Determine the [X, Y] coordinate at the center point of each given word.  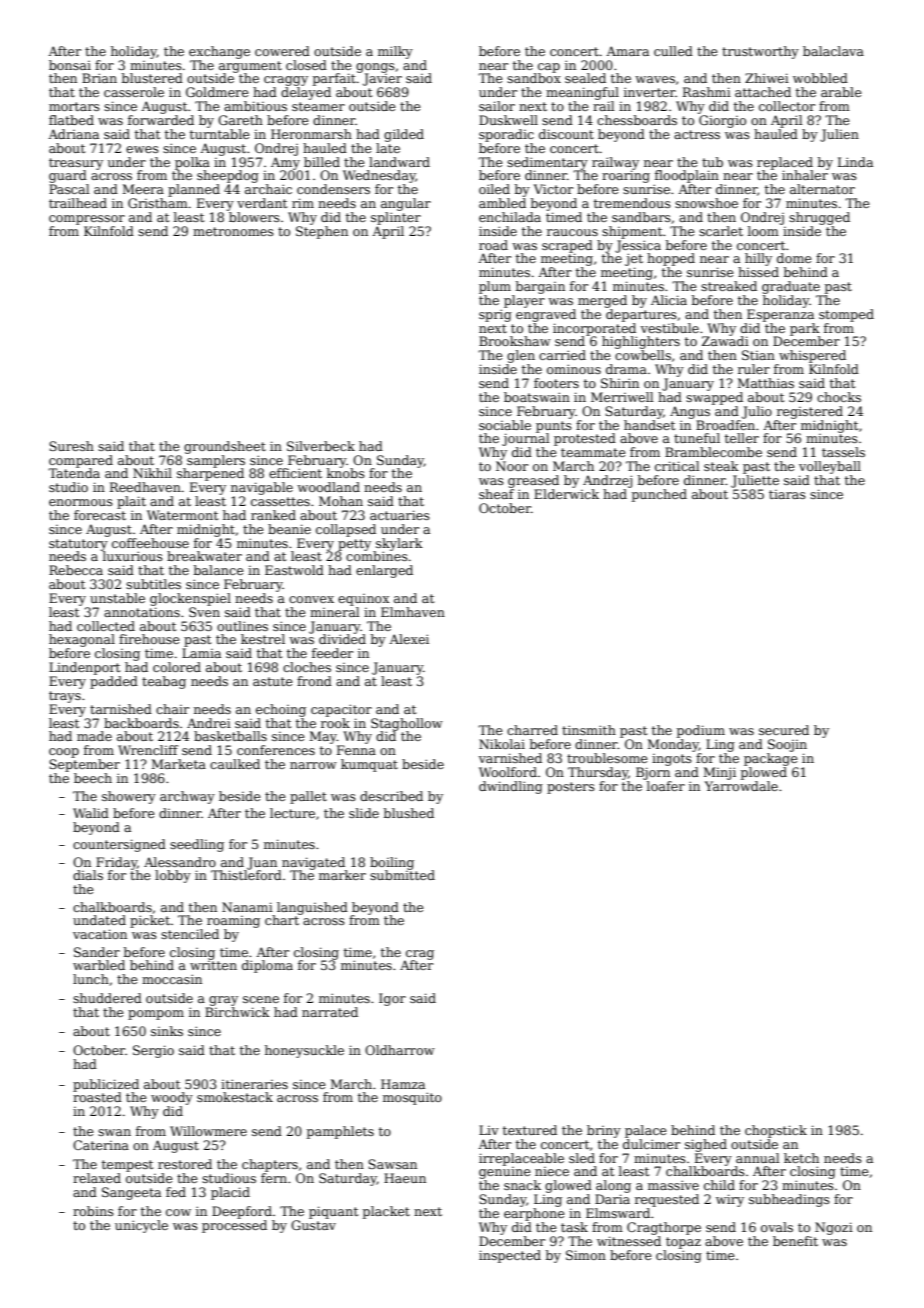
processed [234, 1226]
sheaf [496, 494]
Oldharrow [400, 1050]
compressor [87, 220]
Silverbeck [321, 446]
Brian [99, 78]
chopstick [776, 1131]
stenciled [190, 934]
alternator [822, 189]
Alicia [669, 300]
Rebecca [76, 570]
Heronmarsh [311, 134]
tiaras [787, 494]
